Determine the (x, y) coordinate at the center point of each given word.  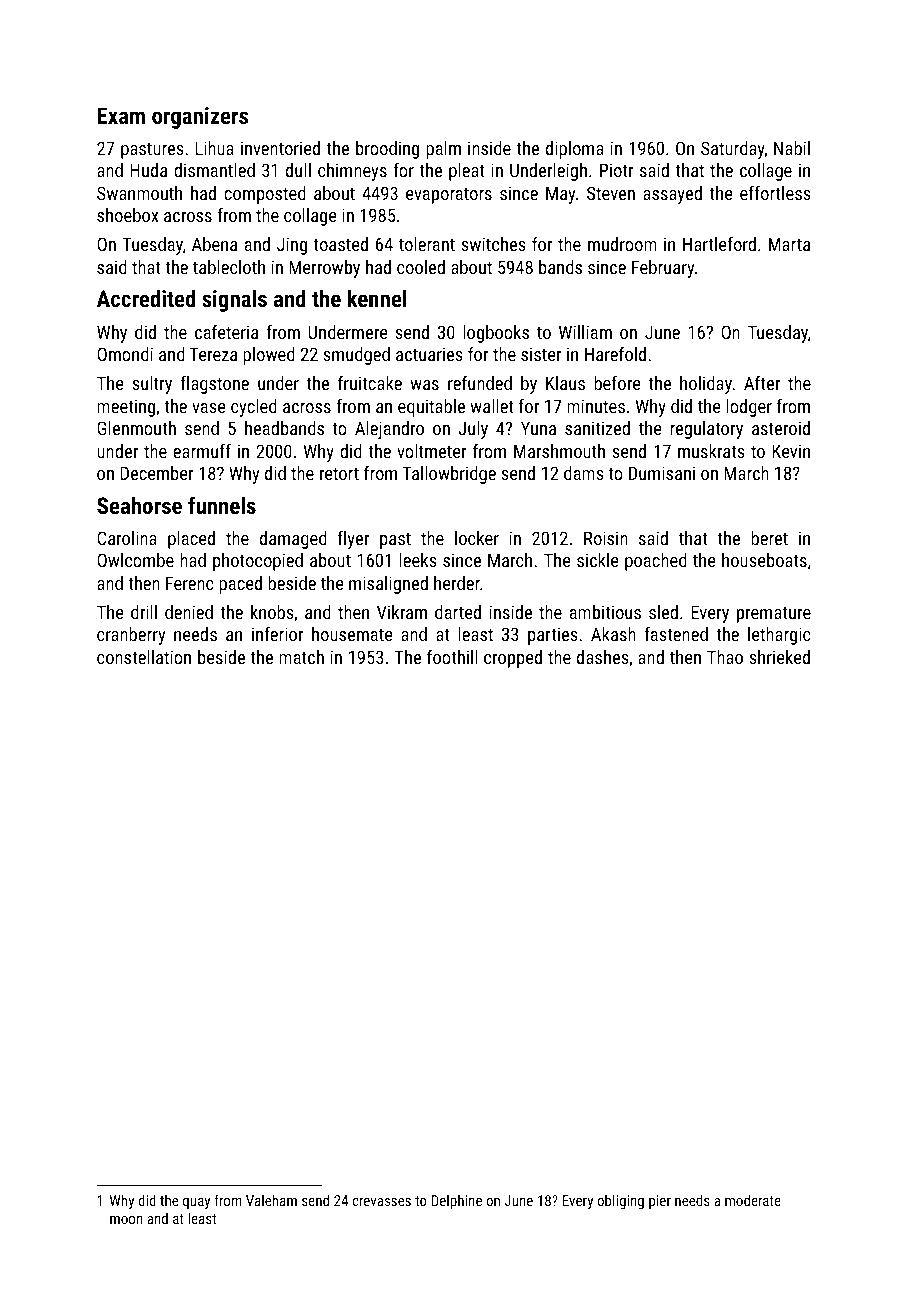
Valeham (271, 1200)
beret (769, 538)
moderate (753, 1200)
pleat (466, 172)
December (157, 473)
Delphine (457, 1201)
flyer (353, 540)
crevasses (381, 1202)
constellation (144, 657)
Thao (725, 657)
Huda (148, 170)
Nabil (792, 148)
